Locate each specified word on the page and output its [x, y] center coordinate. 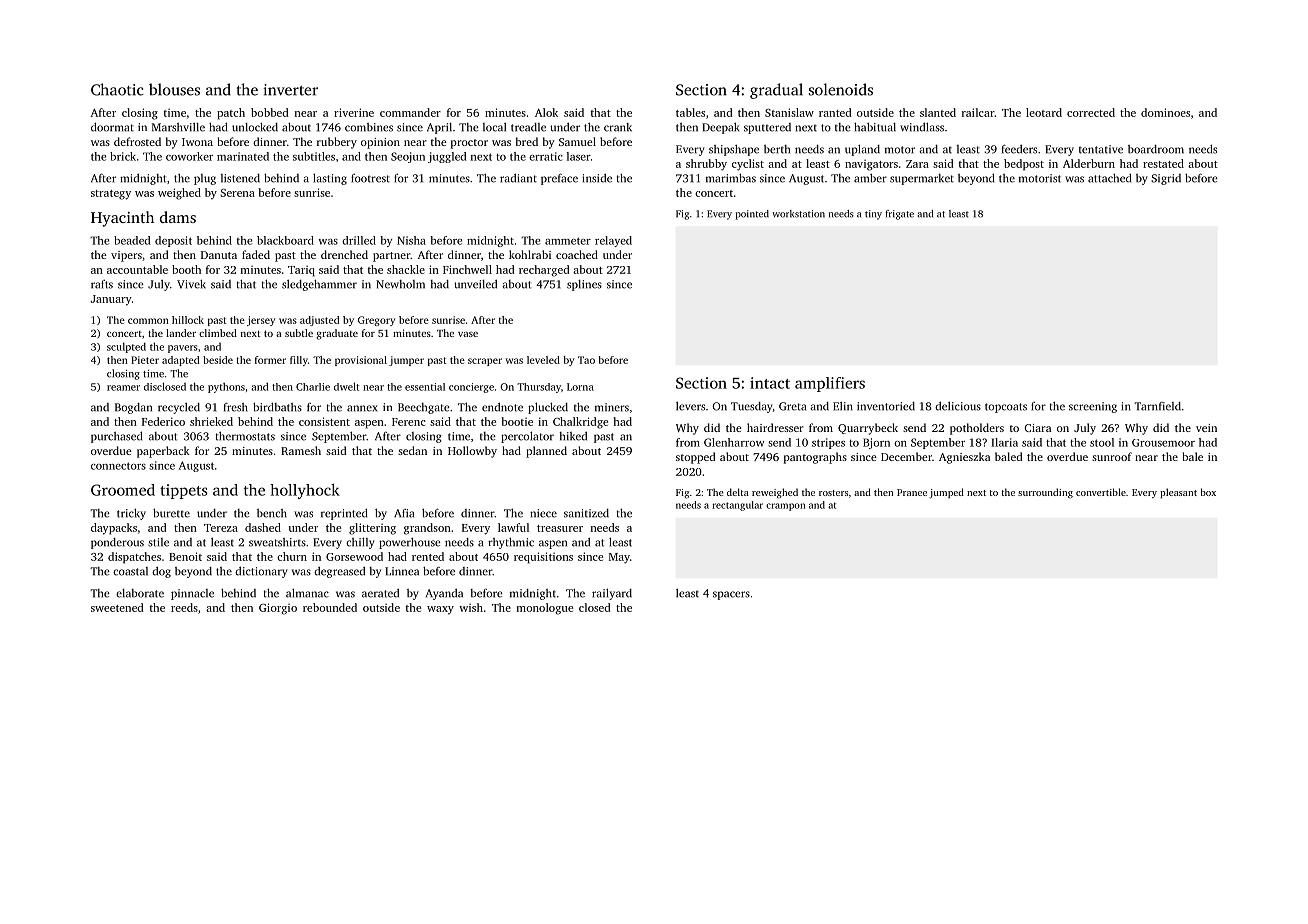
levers [690, 406]
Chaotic [117, 89]
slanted [938, 112]
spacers [731, 595]
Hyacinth [122, 219]
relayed [613, 241]
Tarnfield [1157, 406]
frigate [899, 215]
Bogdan [133, 408]
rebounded [330, 607]
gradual [776, 91]
